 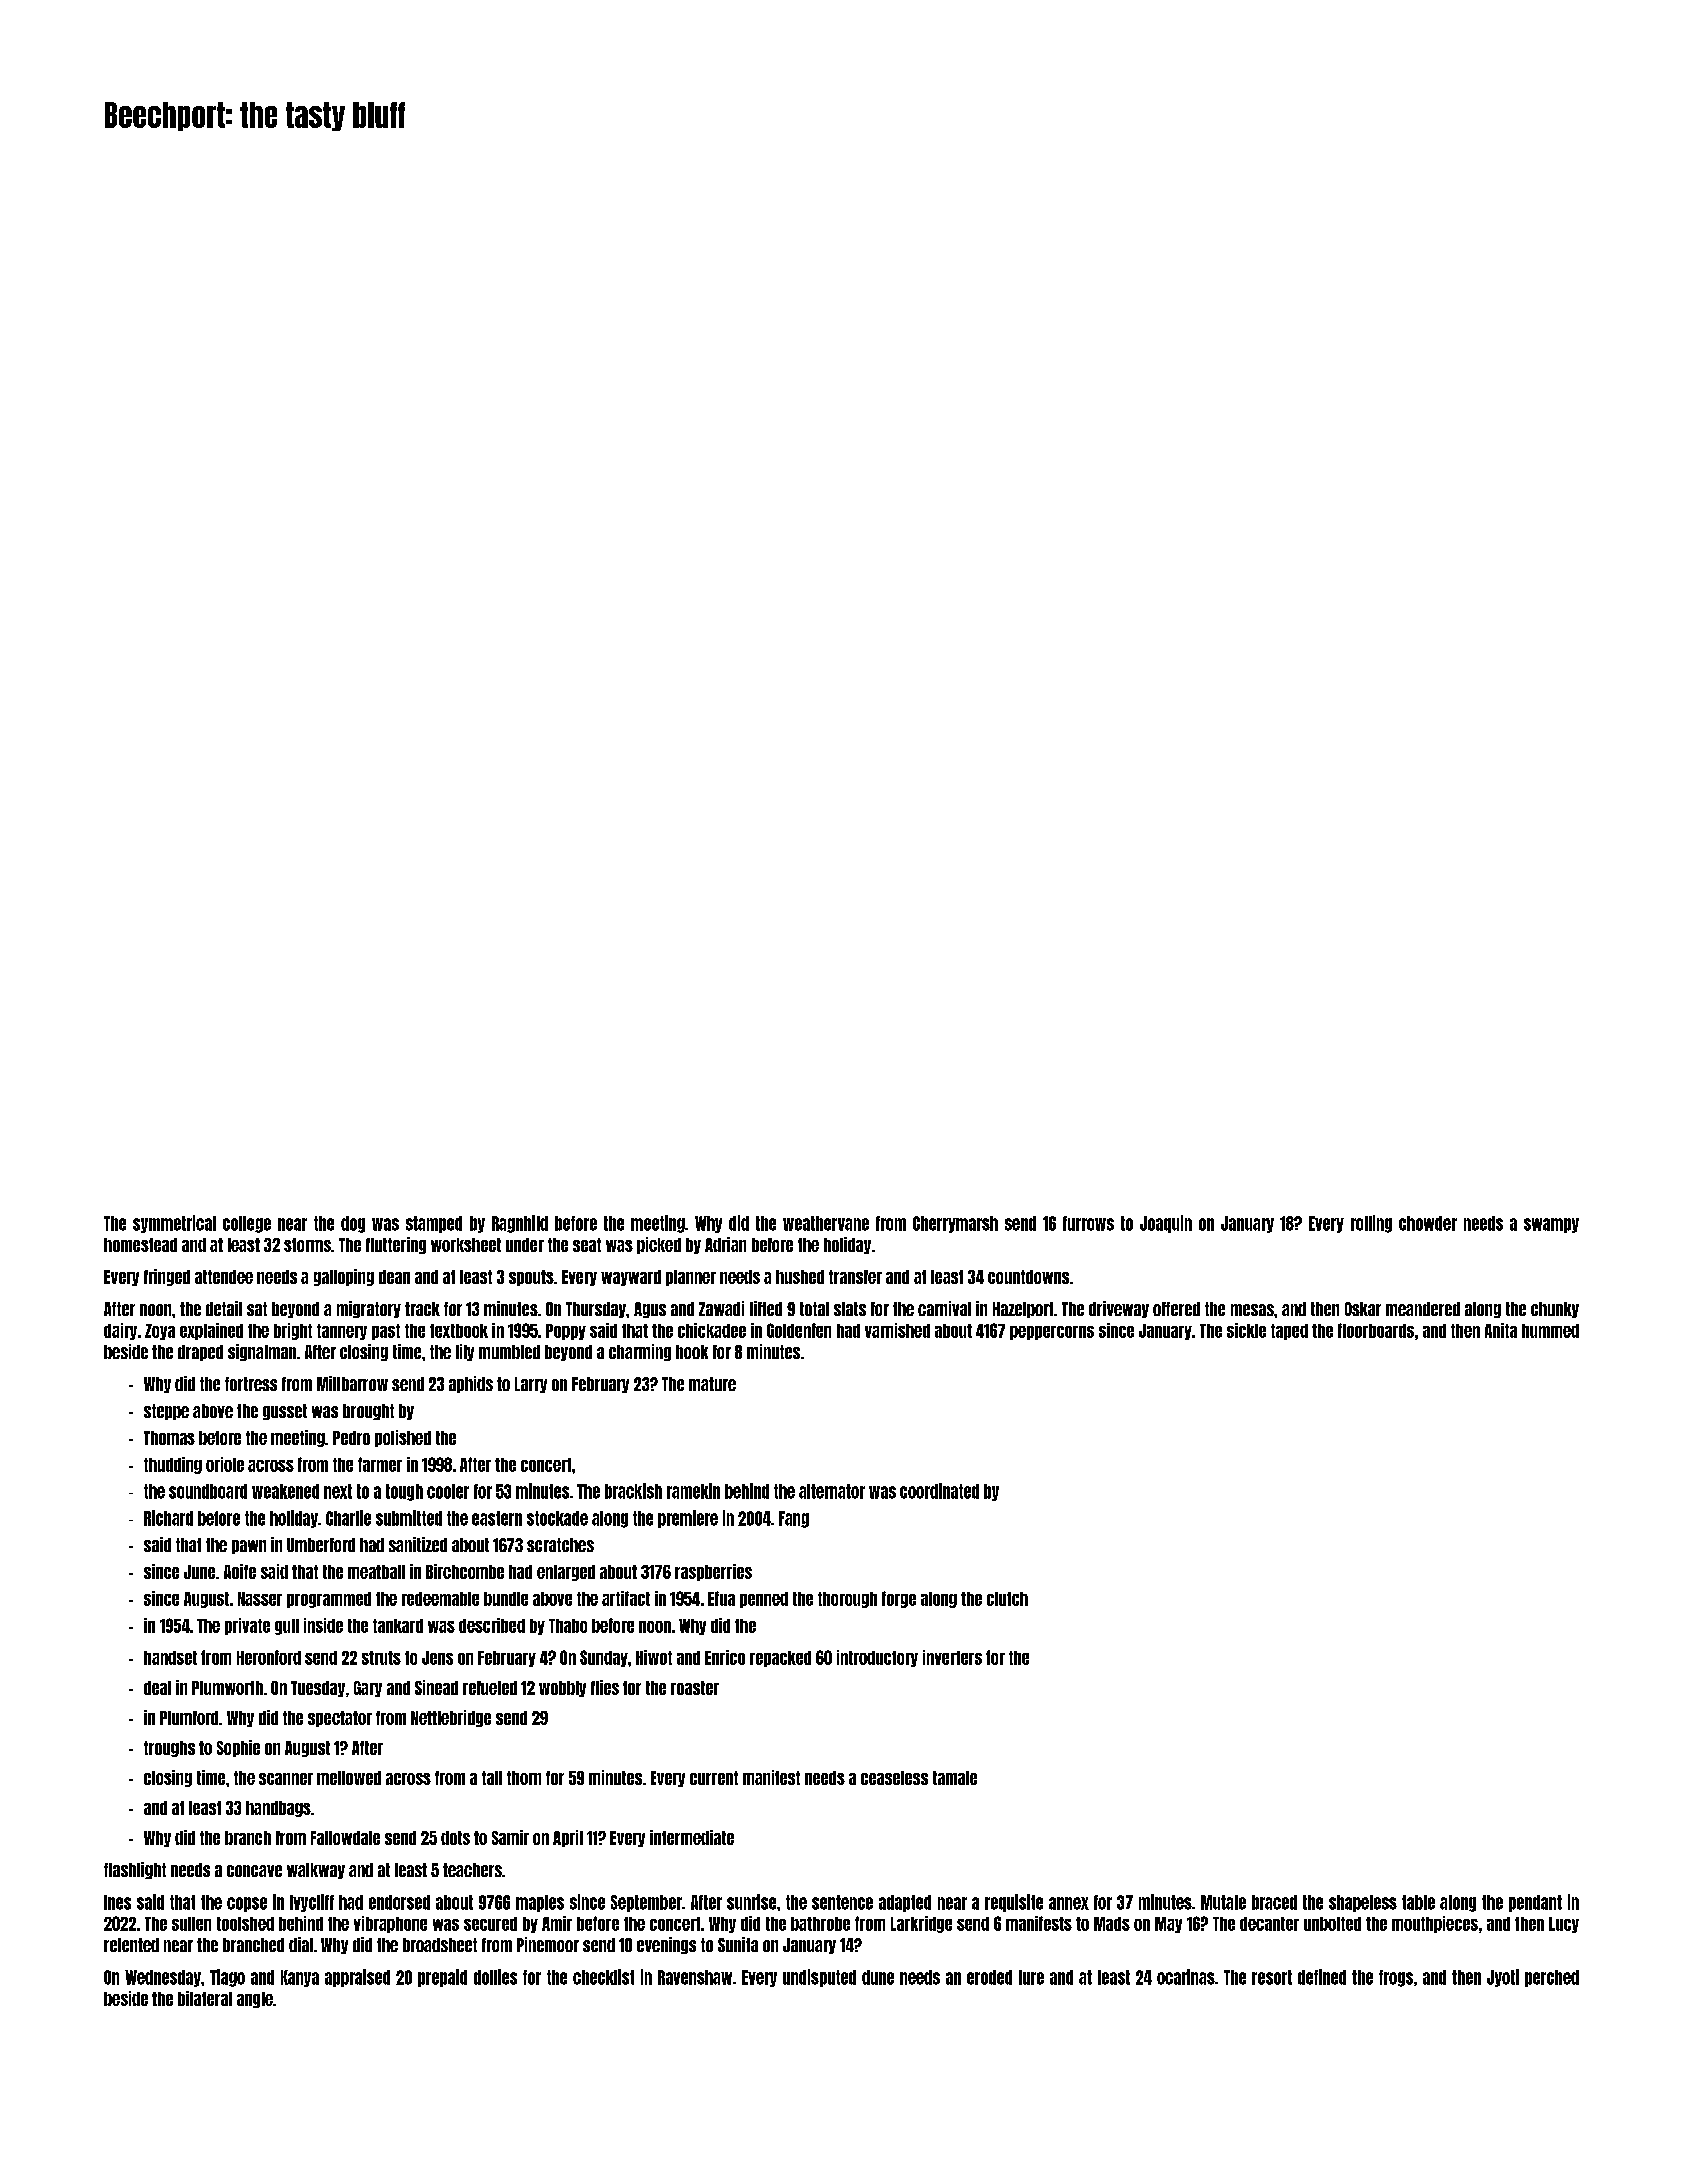 What do you see at coordinates (952, 1657) in the document?
I see `inverters` at bounding box center [952, 1657].
